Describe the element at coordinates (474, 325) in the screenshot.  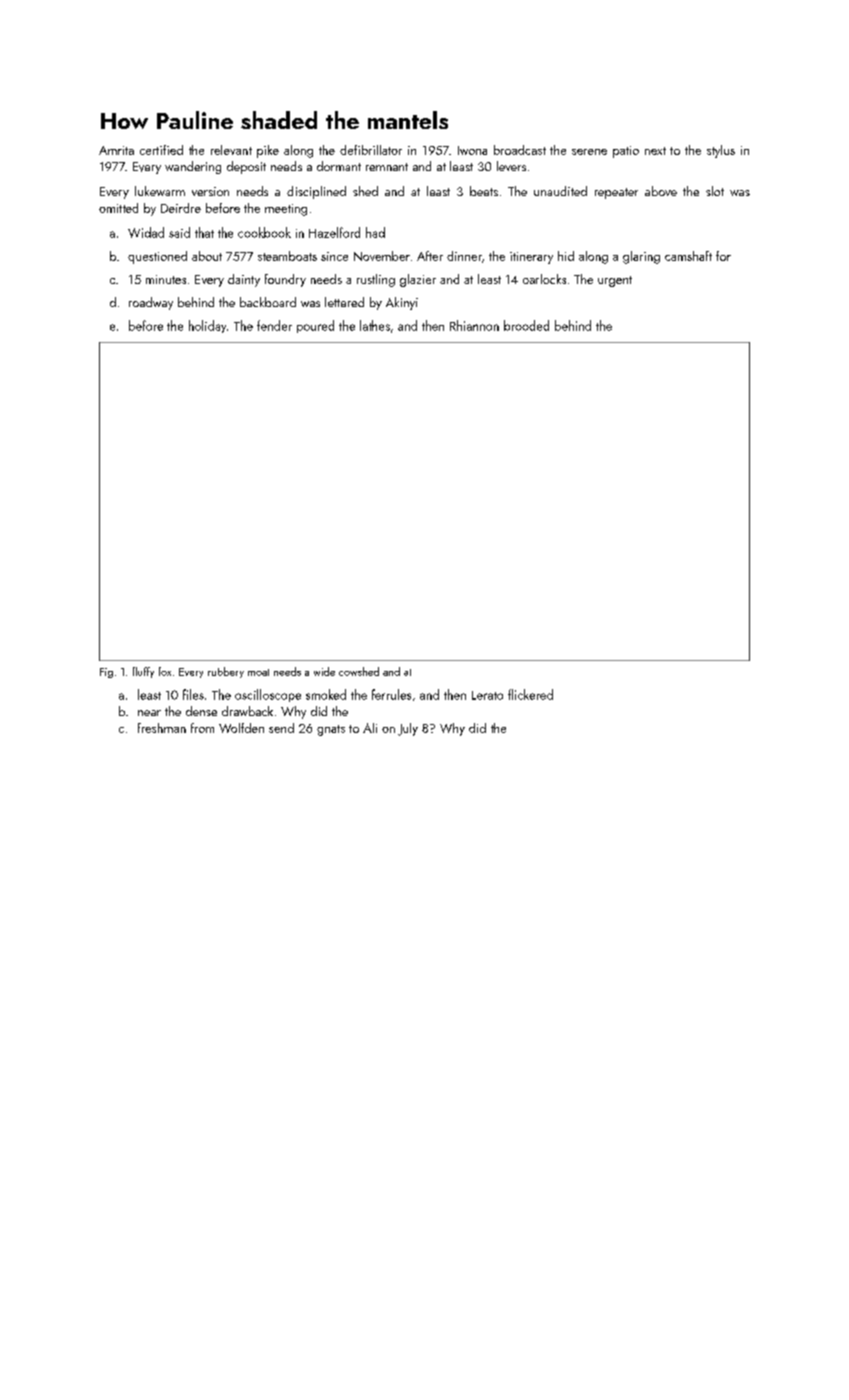
I see `Rhiannon` at that location.
